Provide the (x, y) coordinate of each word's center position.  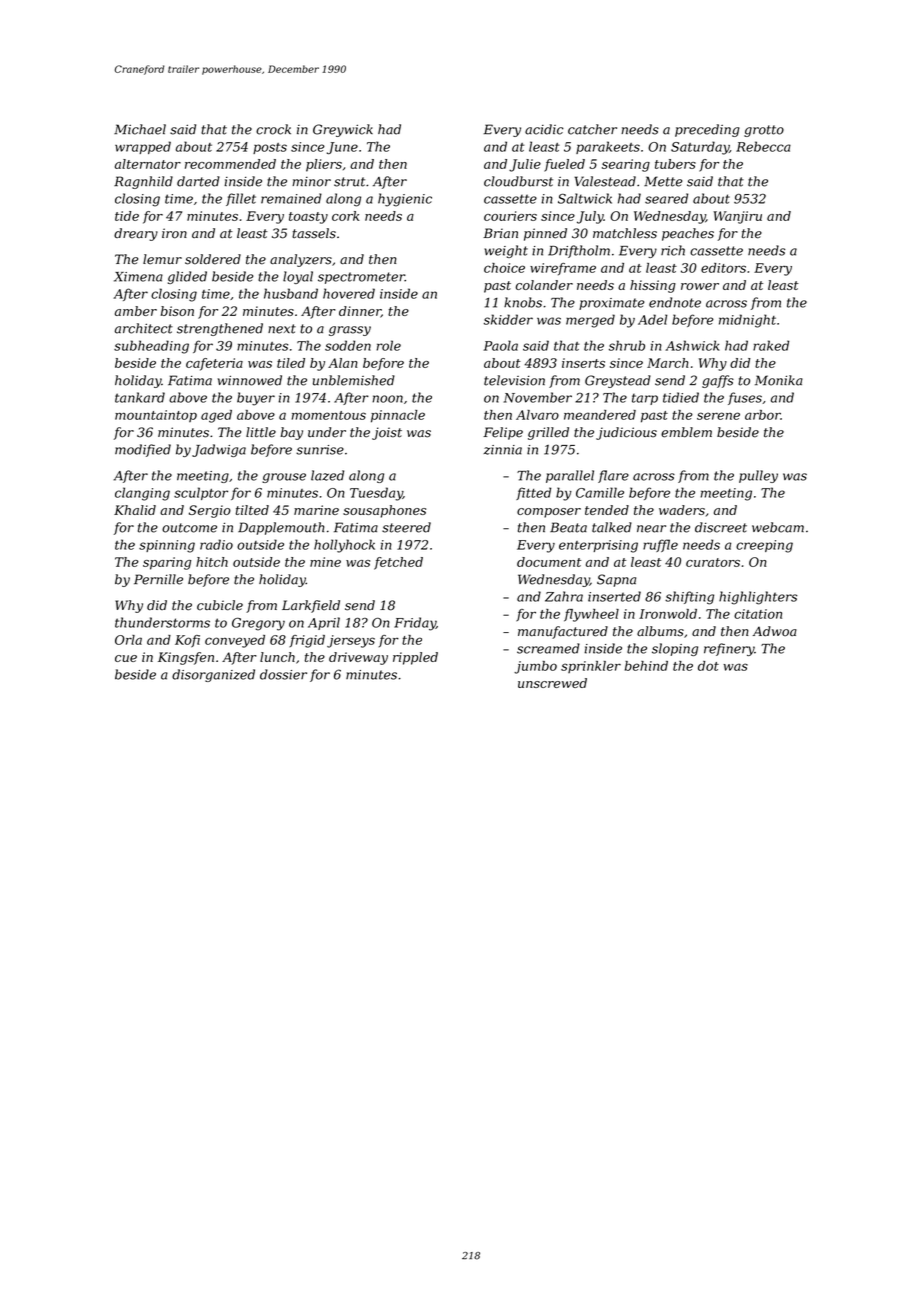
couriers (510, 216)
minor (311, 182)
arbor (763, 415)
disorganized (213, 675)
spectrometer (361, 278)
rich (673, 250)
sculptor (201, 493)
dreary (136, 234)
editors (723, 268)
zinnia (503, 450)
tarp (645, 399)
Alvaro (537, 415)
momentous (329, 415)
